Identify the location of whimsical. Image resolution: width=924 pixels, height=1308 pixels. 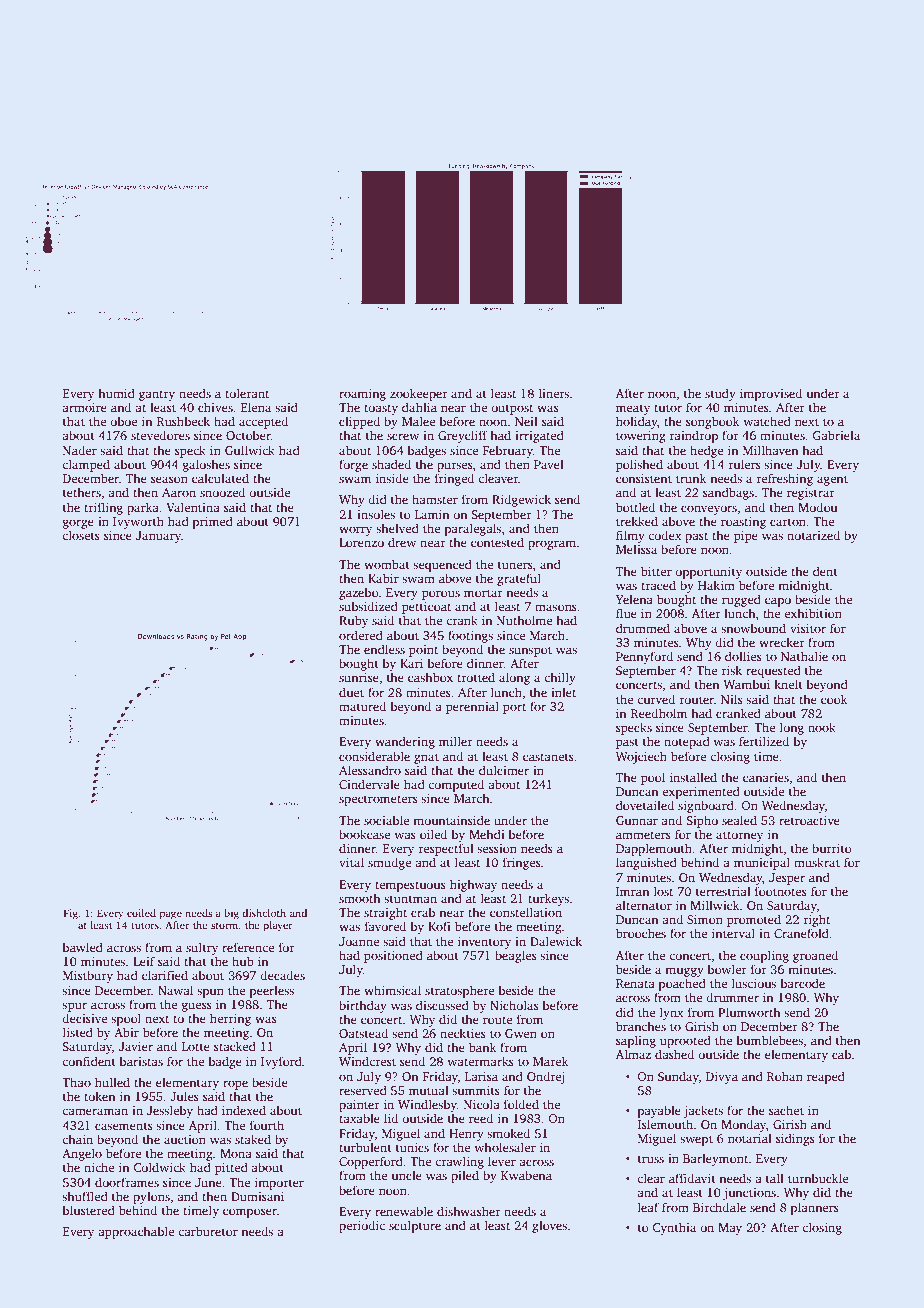
(392, 990).
